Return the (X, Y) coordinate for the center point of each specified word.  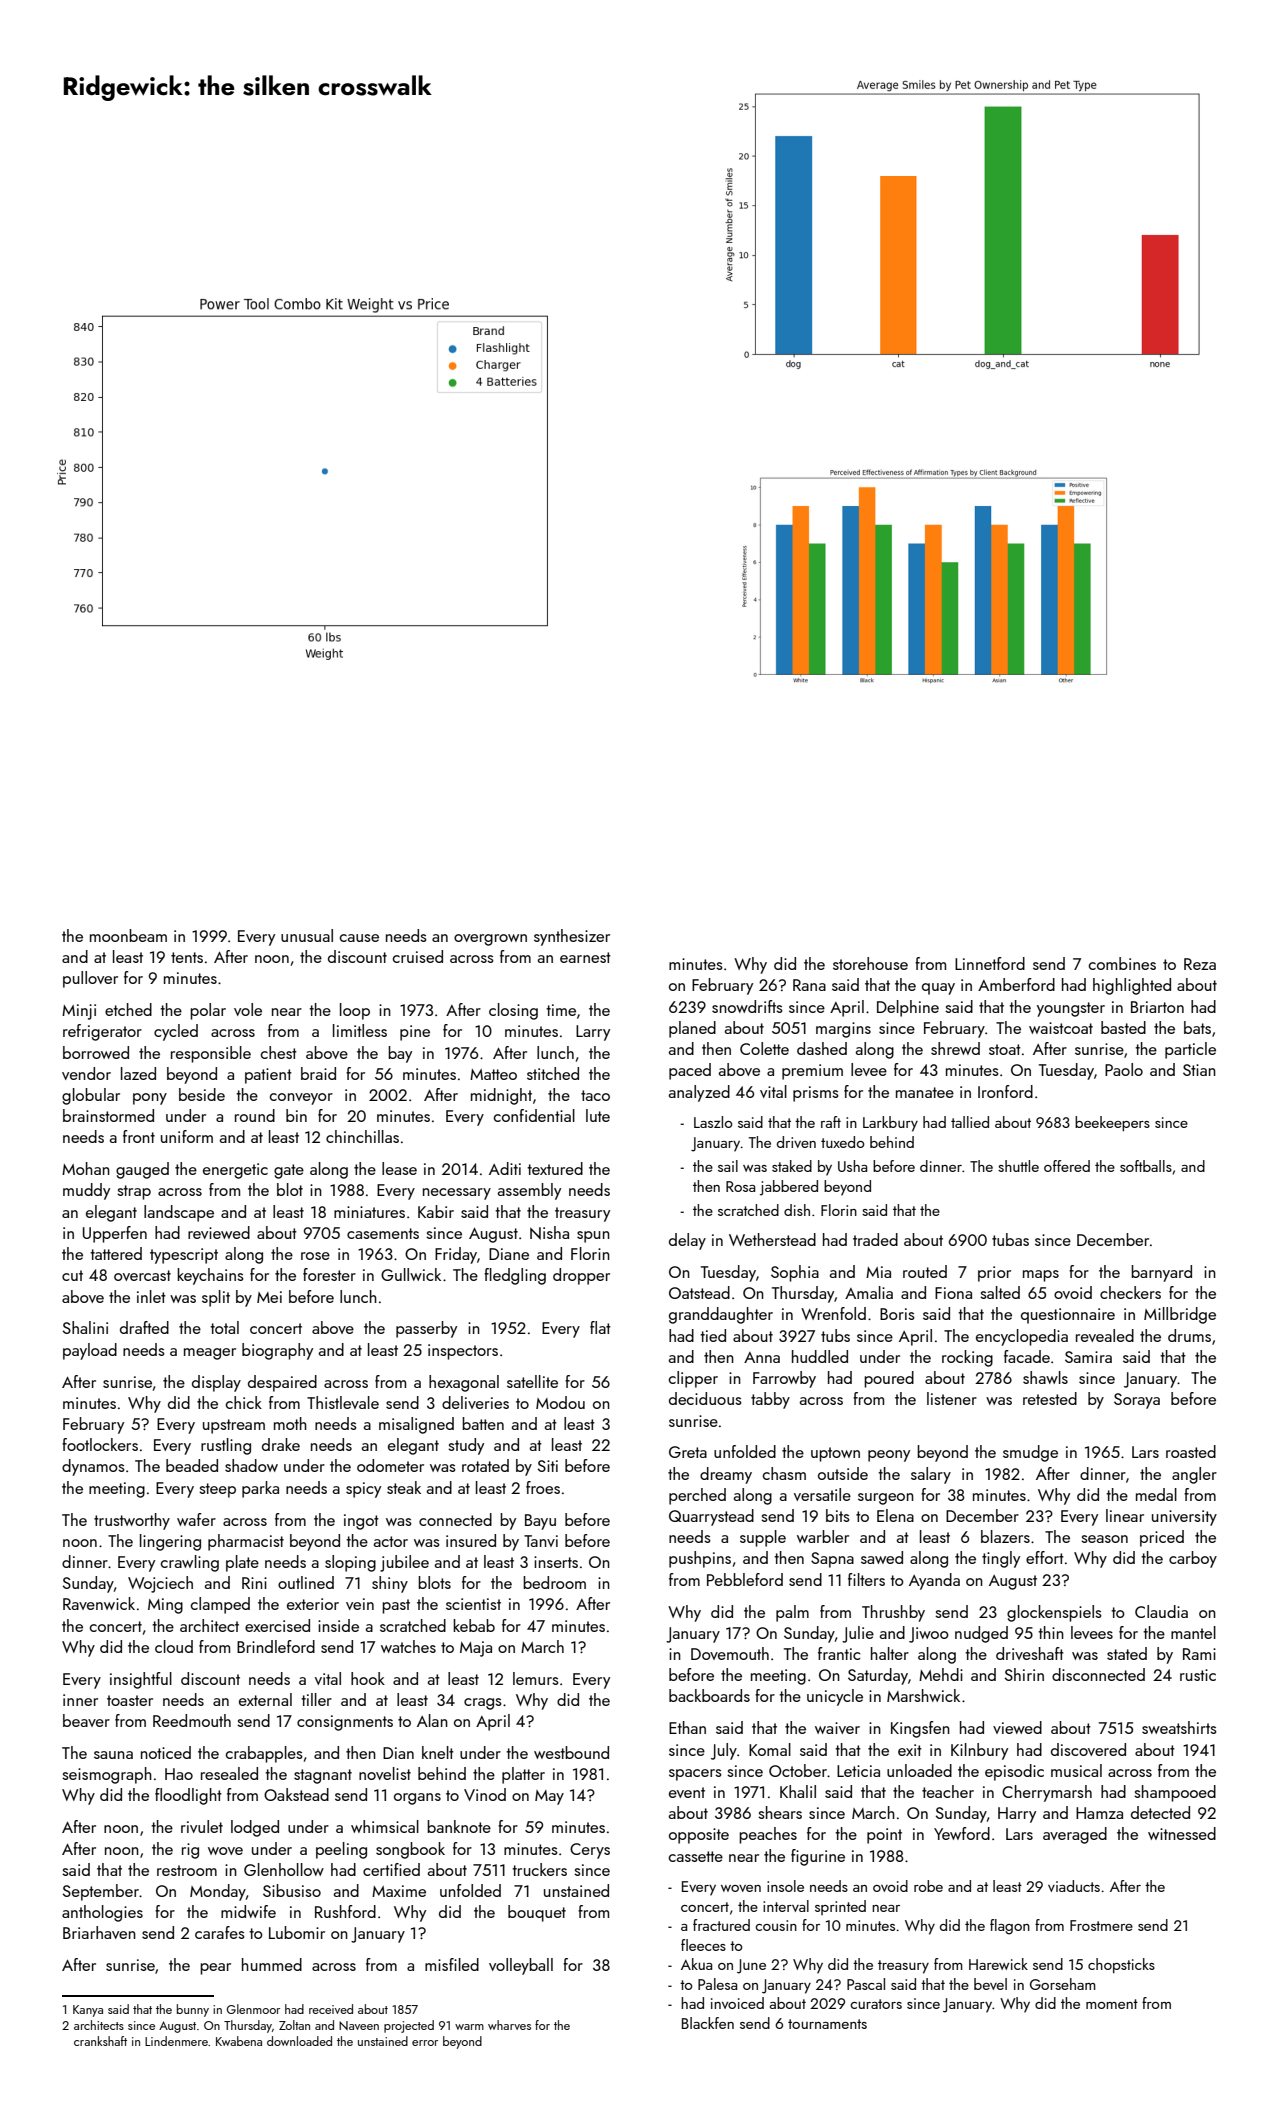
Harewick (998, 1964)
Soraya (1137, 1401)
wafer (196, 1519)
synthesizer (572, 937)
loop (355, 1011)
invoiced (737, 2003)
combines (1122, 963)
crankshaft (100, 2041)
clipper (693, 1379)
